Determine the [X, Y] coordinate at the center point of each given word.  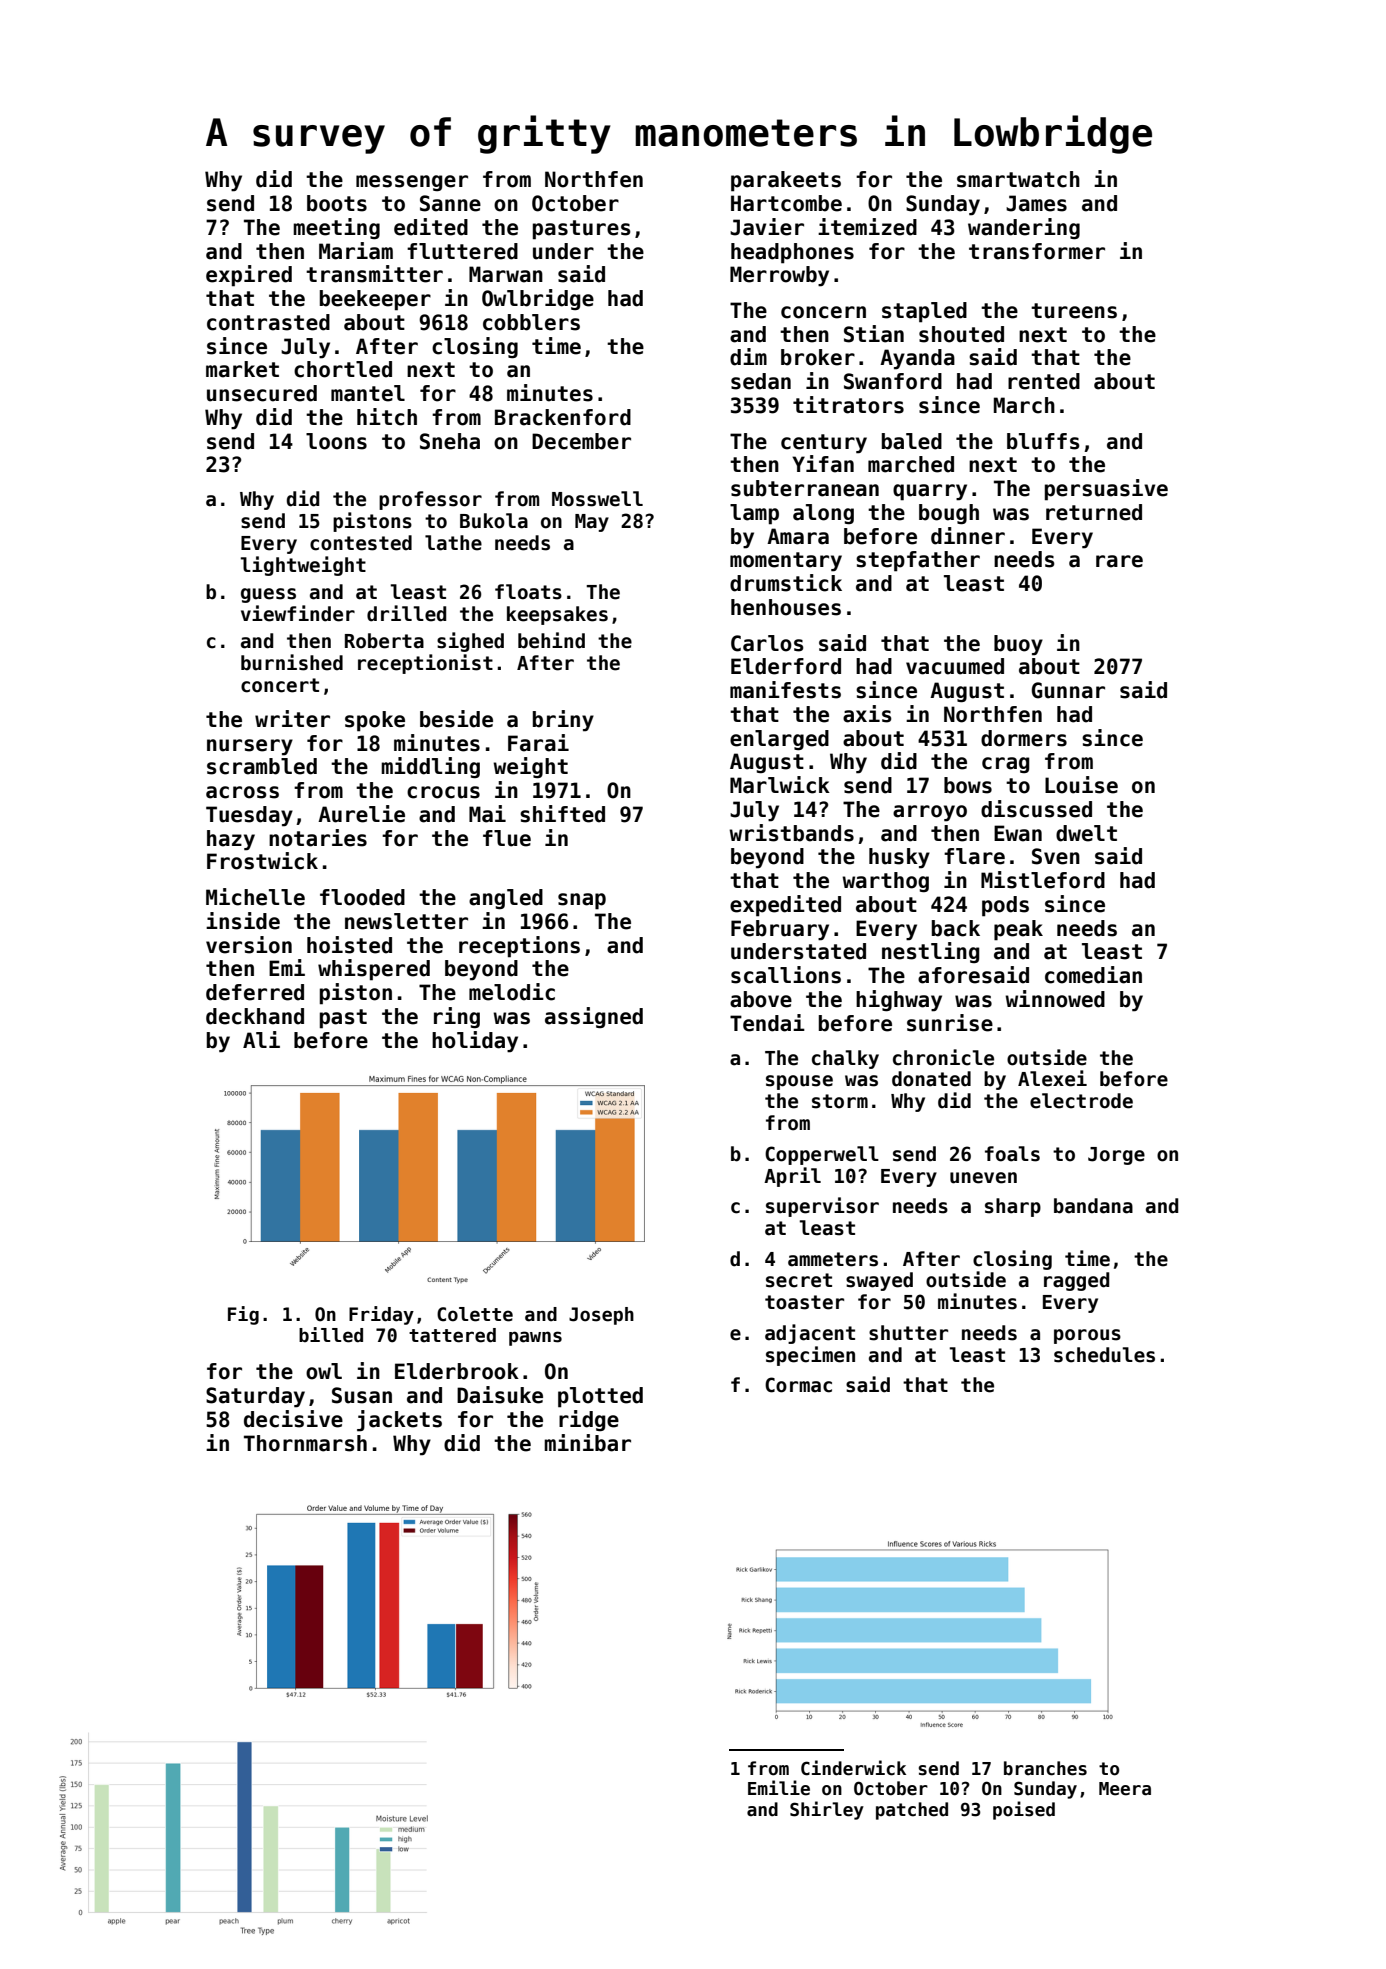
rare [1119, 561]
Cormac [798, 1385]
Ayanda [917, 359]
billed [331, 1335]
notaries [318, 838]
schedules [1104, 1355]
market [242, 369]
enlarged [779, 740]
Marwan [506, 274]
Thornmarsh [305, 1443]
